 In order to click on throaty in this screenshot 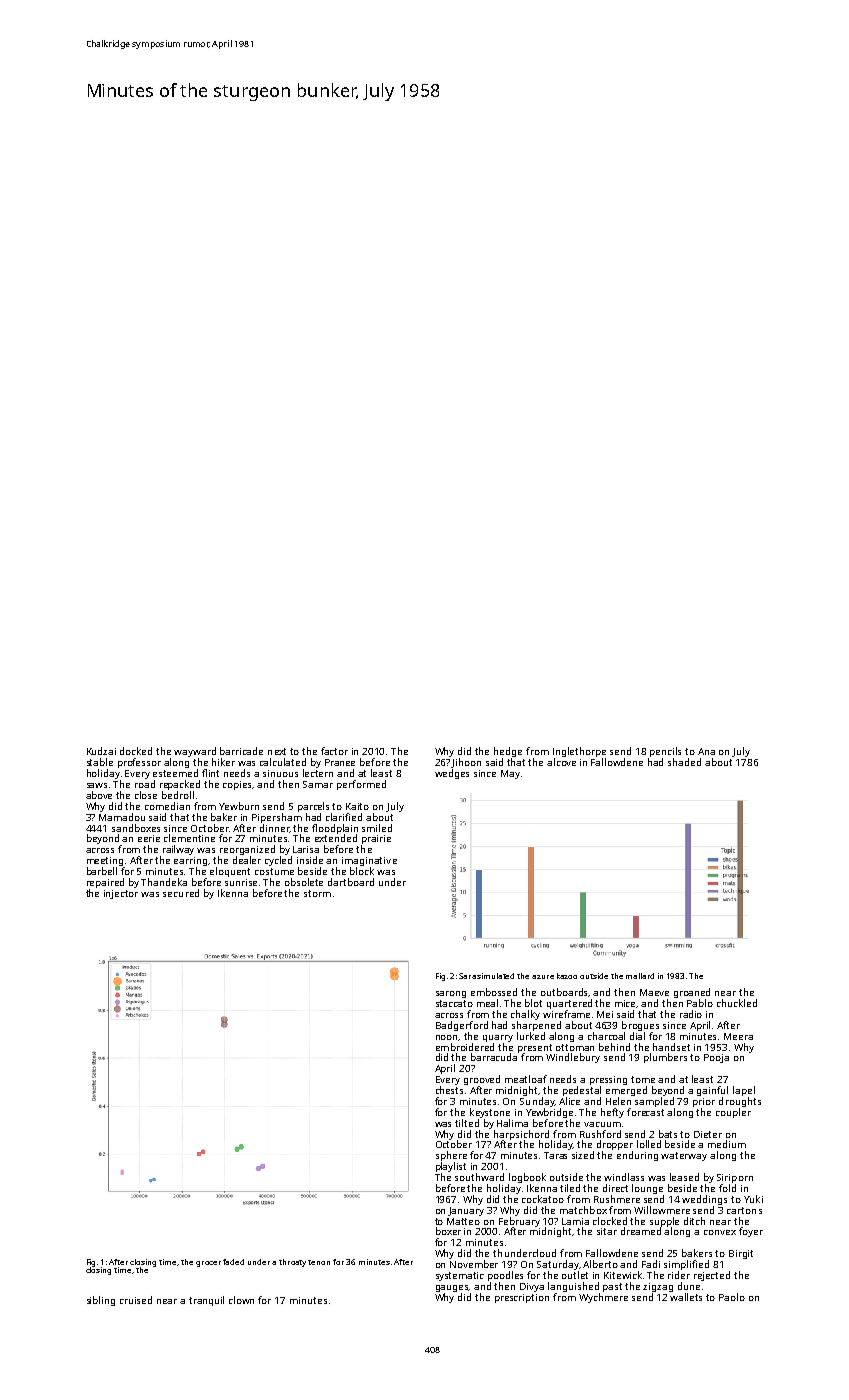, I will do `click(292, 1263)`.
